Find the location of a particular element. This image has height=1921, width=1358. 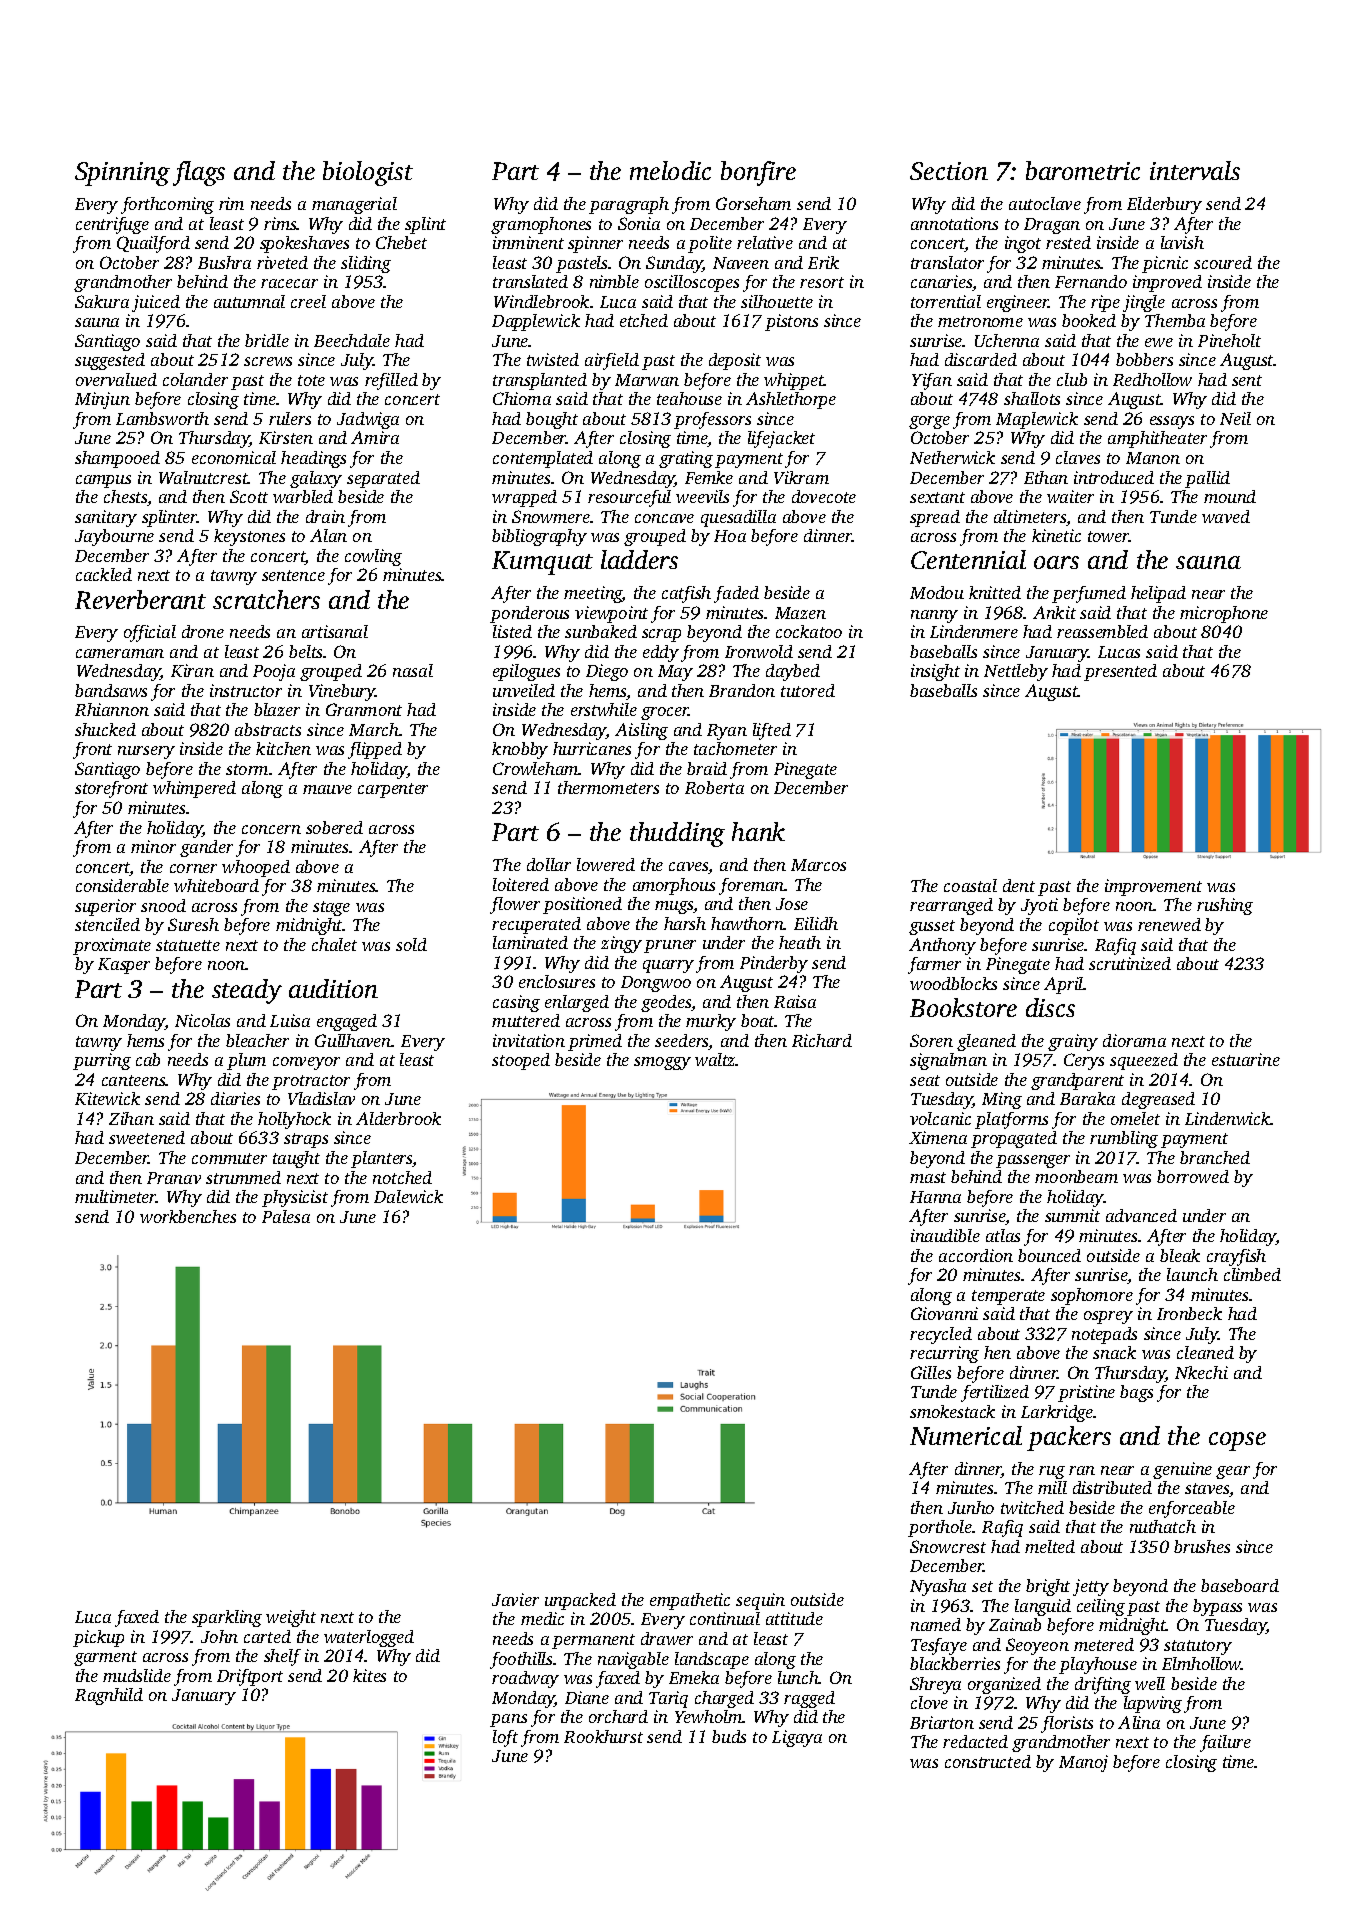

Spinning is located at coordinates (122, 174).
